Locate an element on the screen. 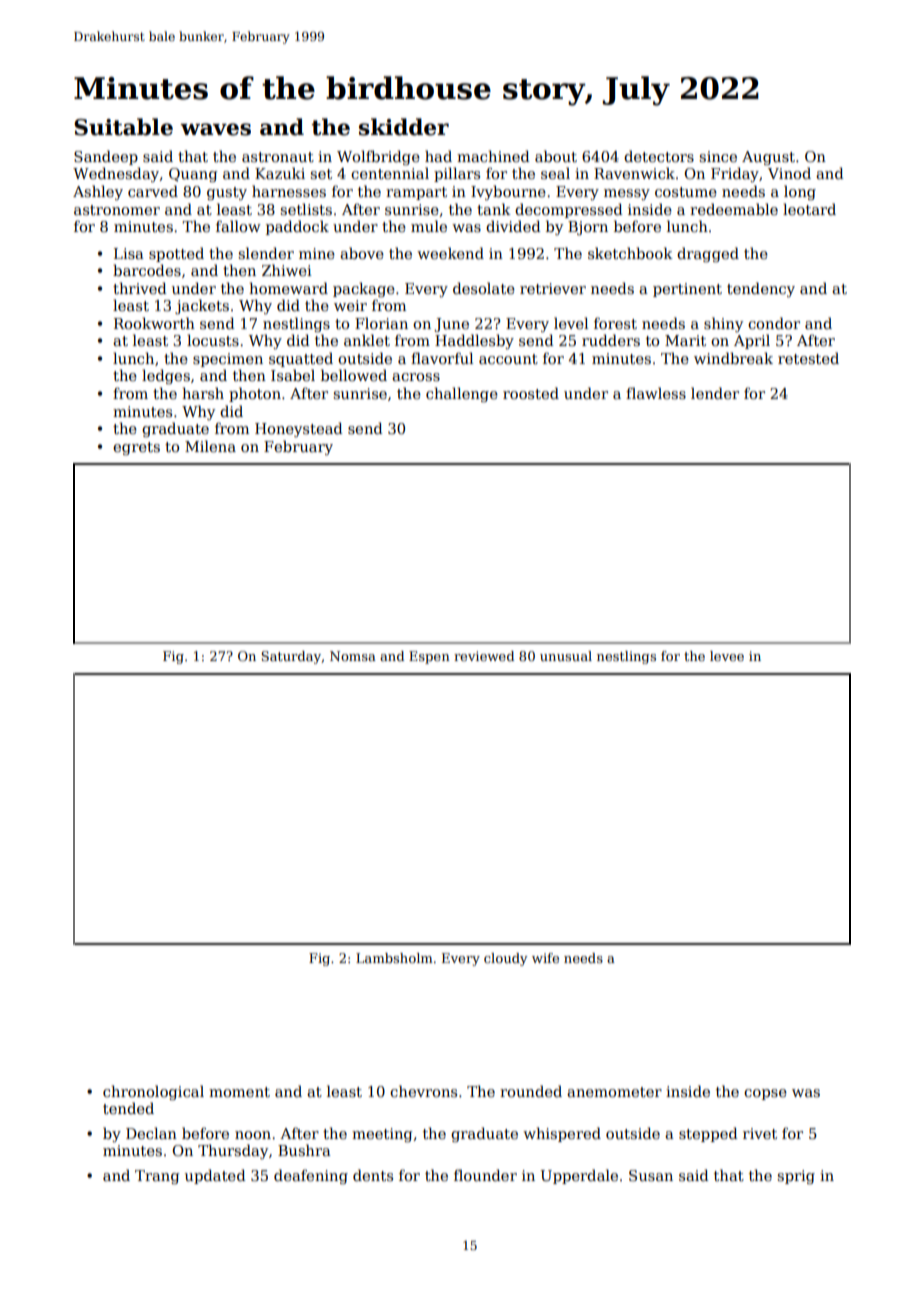  astronaut is located at coordinates (278, 157).
